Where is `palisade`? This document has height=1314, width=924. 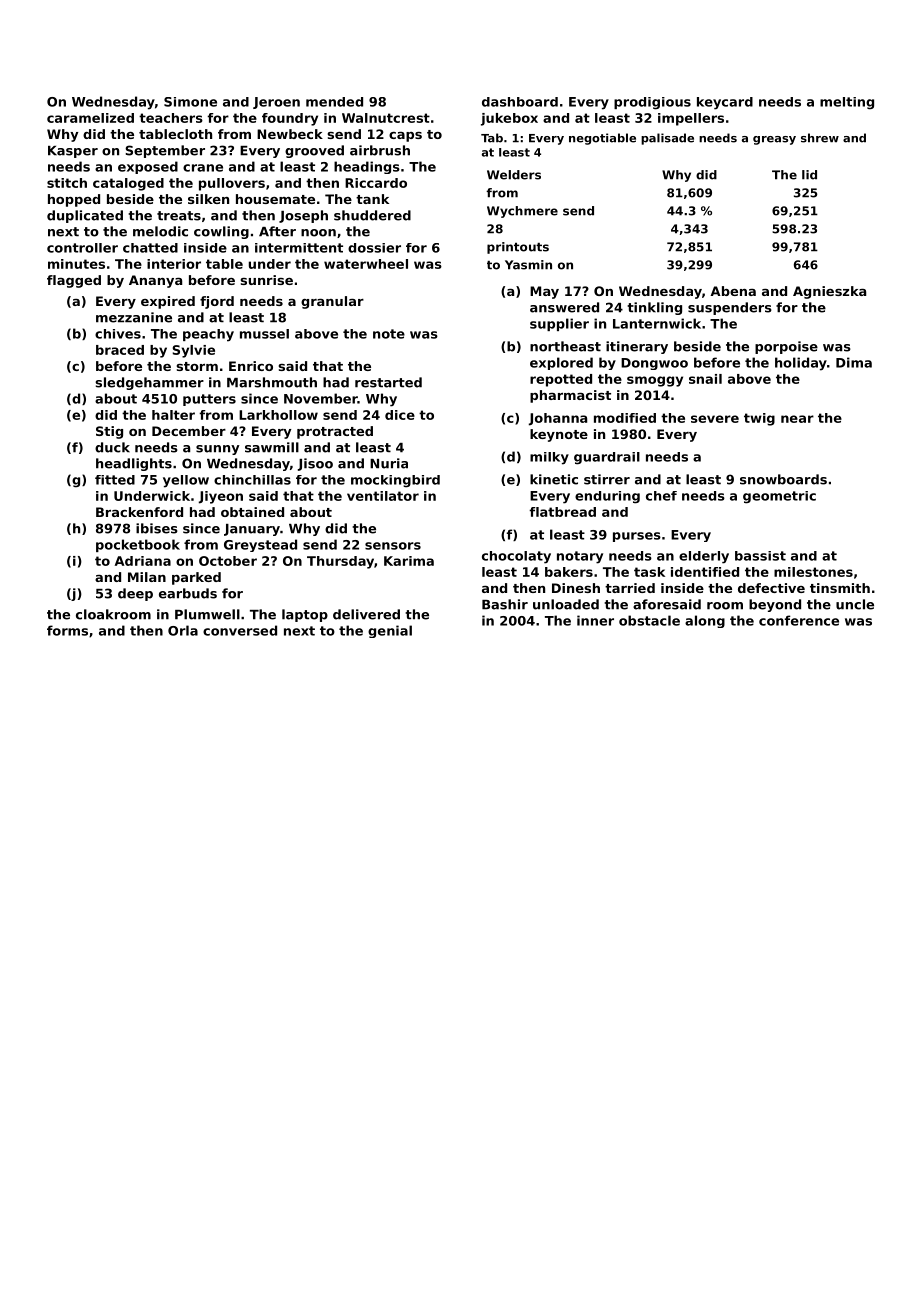
palisade is located at coordinates (667, 139).
